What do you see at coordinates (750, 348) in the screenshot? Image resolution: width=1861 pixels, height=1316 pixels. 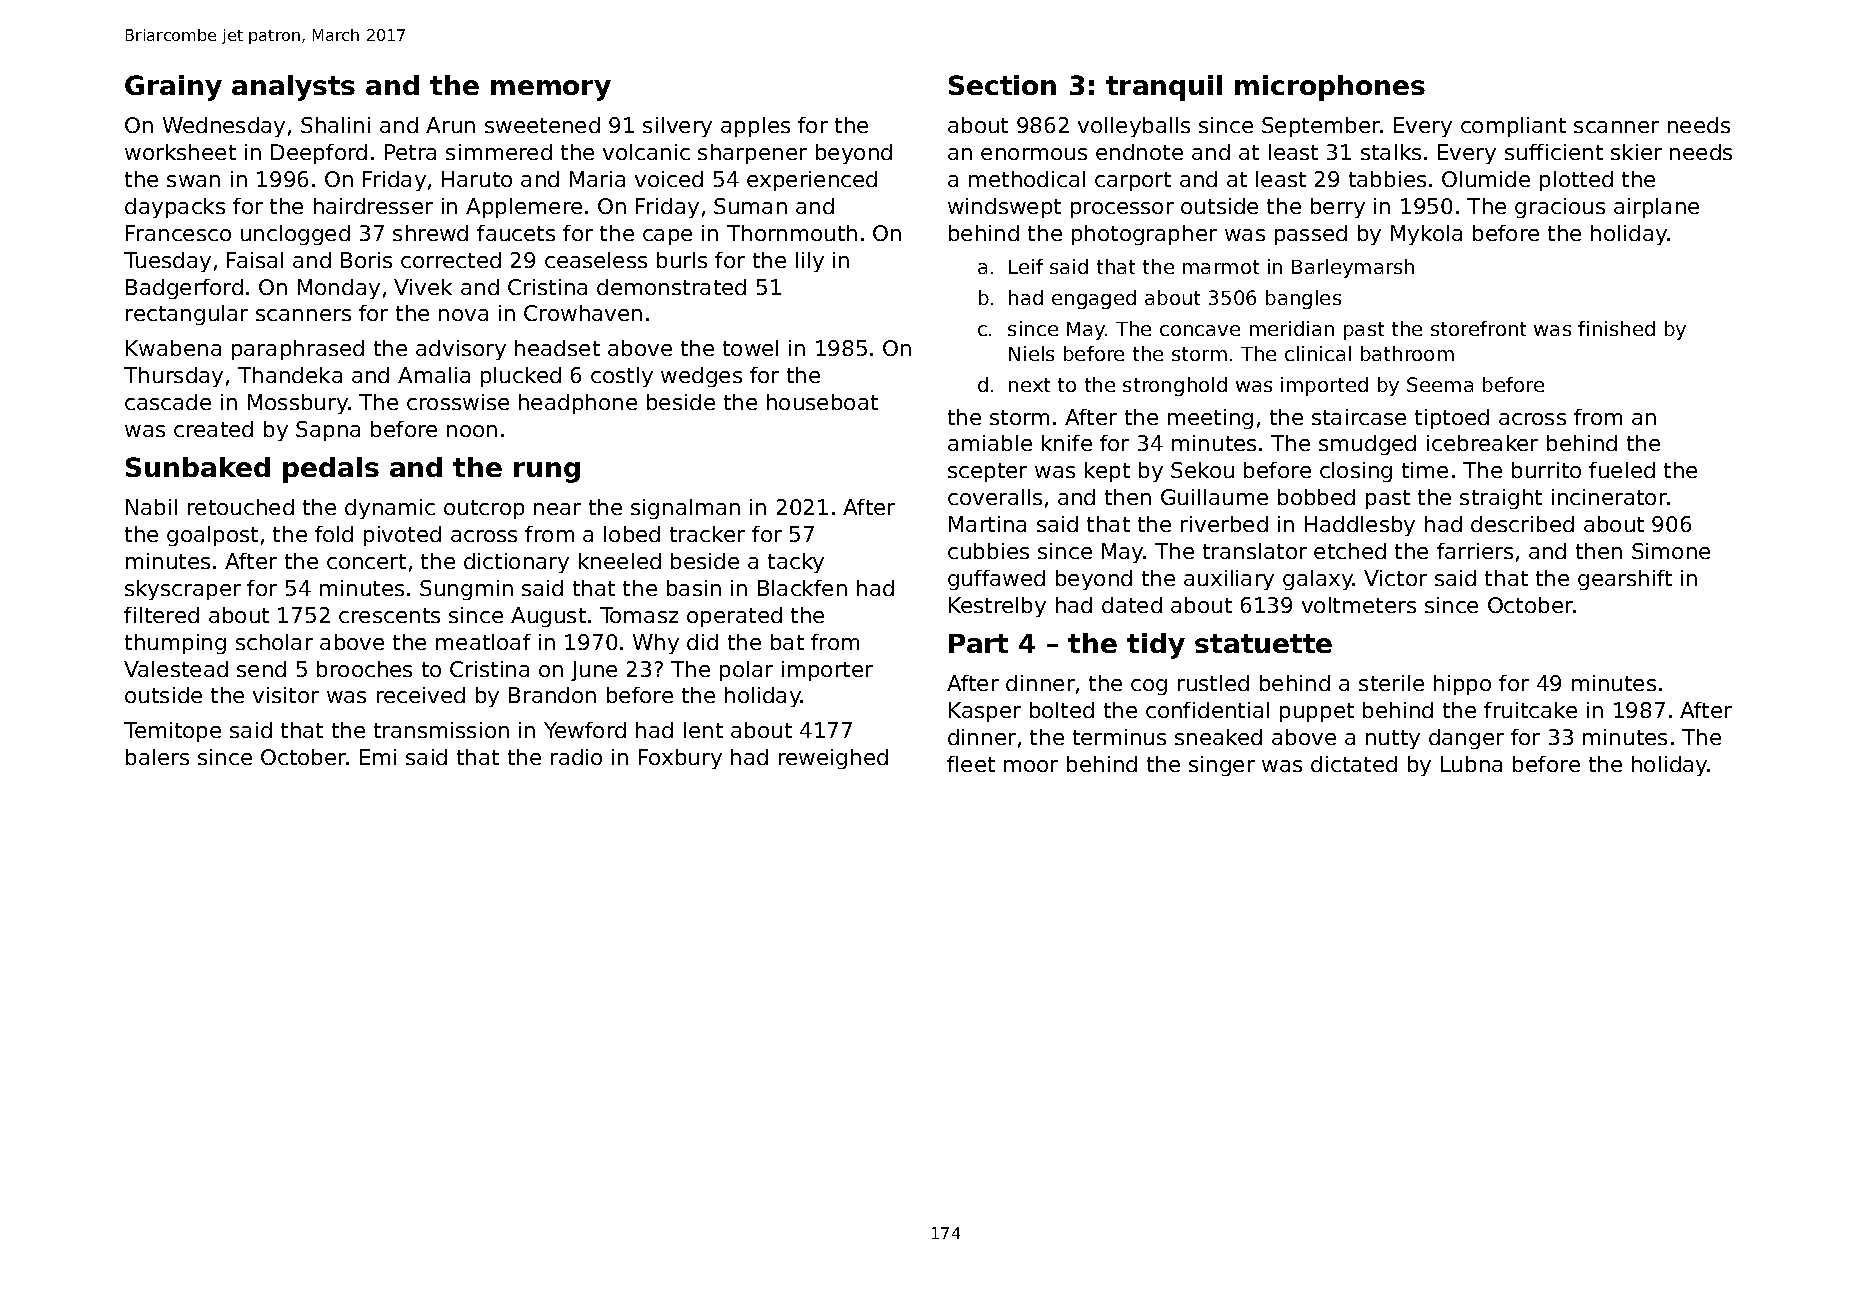 I see `towel` at bounding box center [750, 348].
